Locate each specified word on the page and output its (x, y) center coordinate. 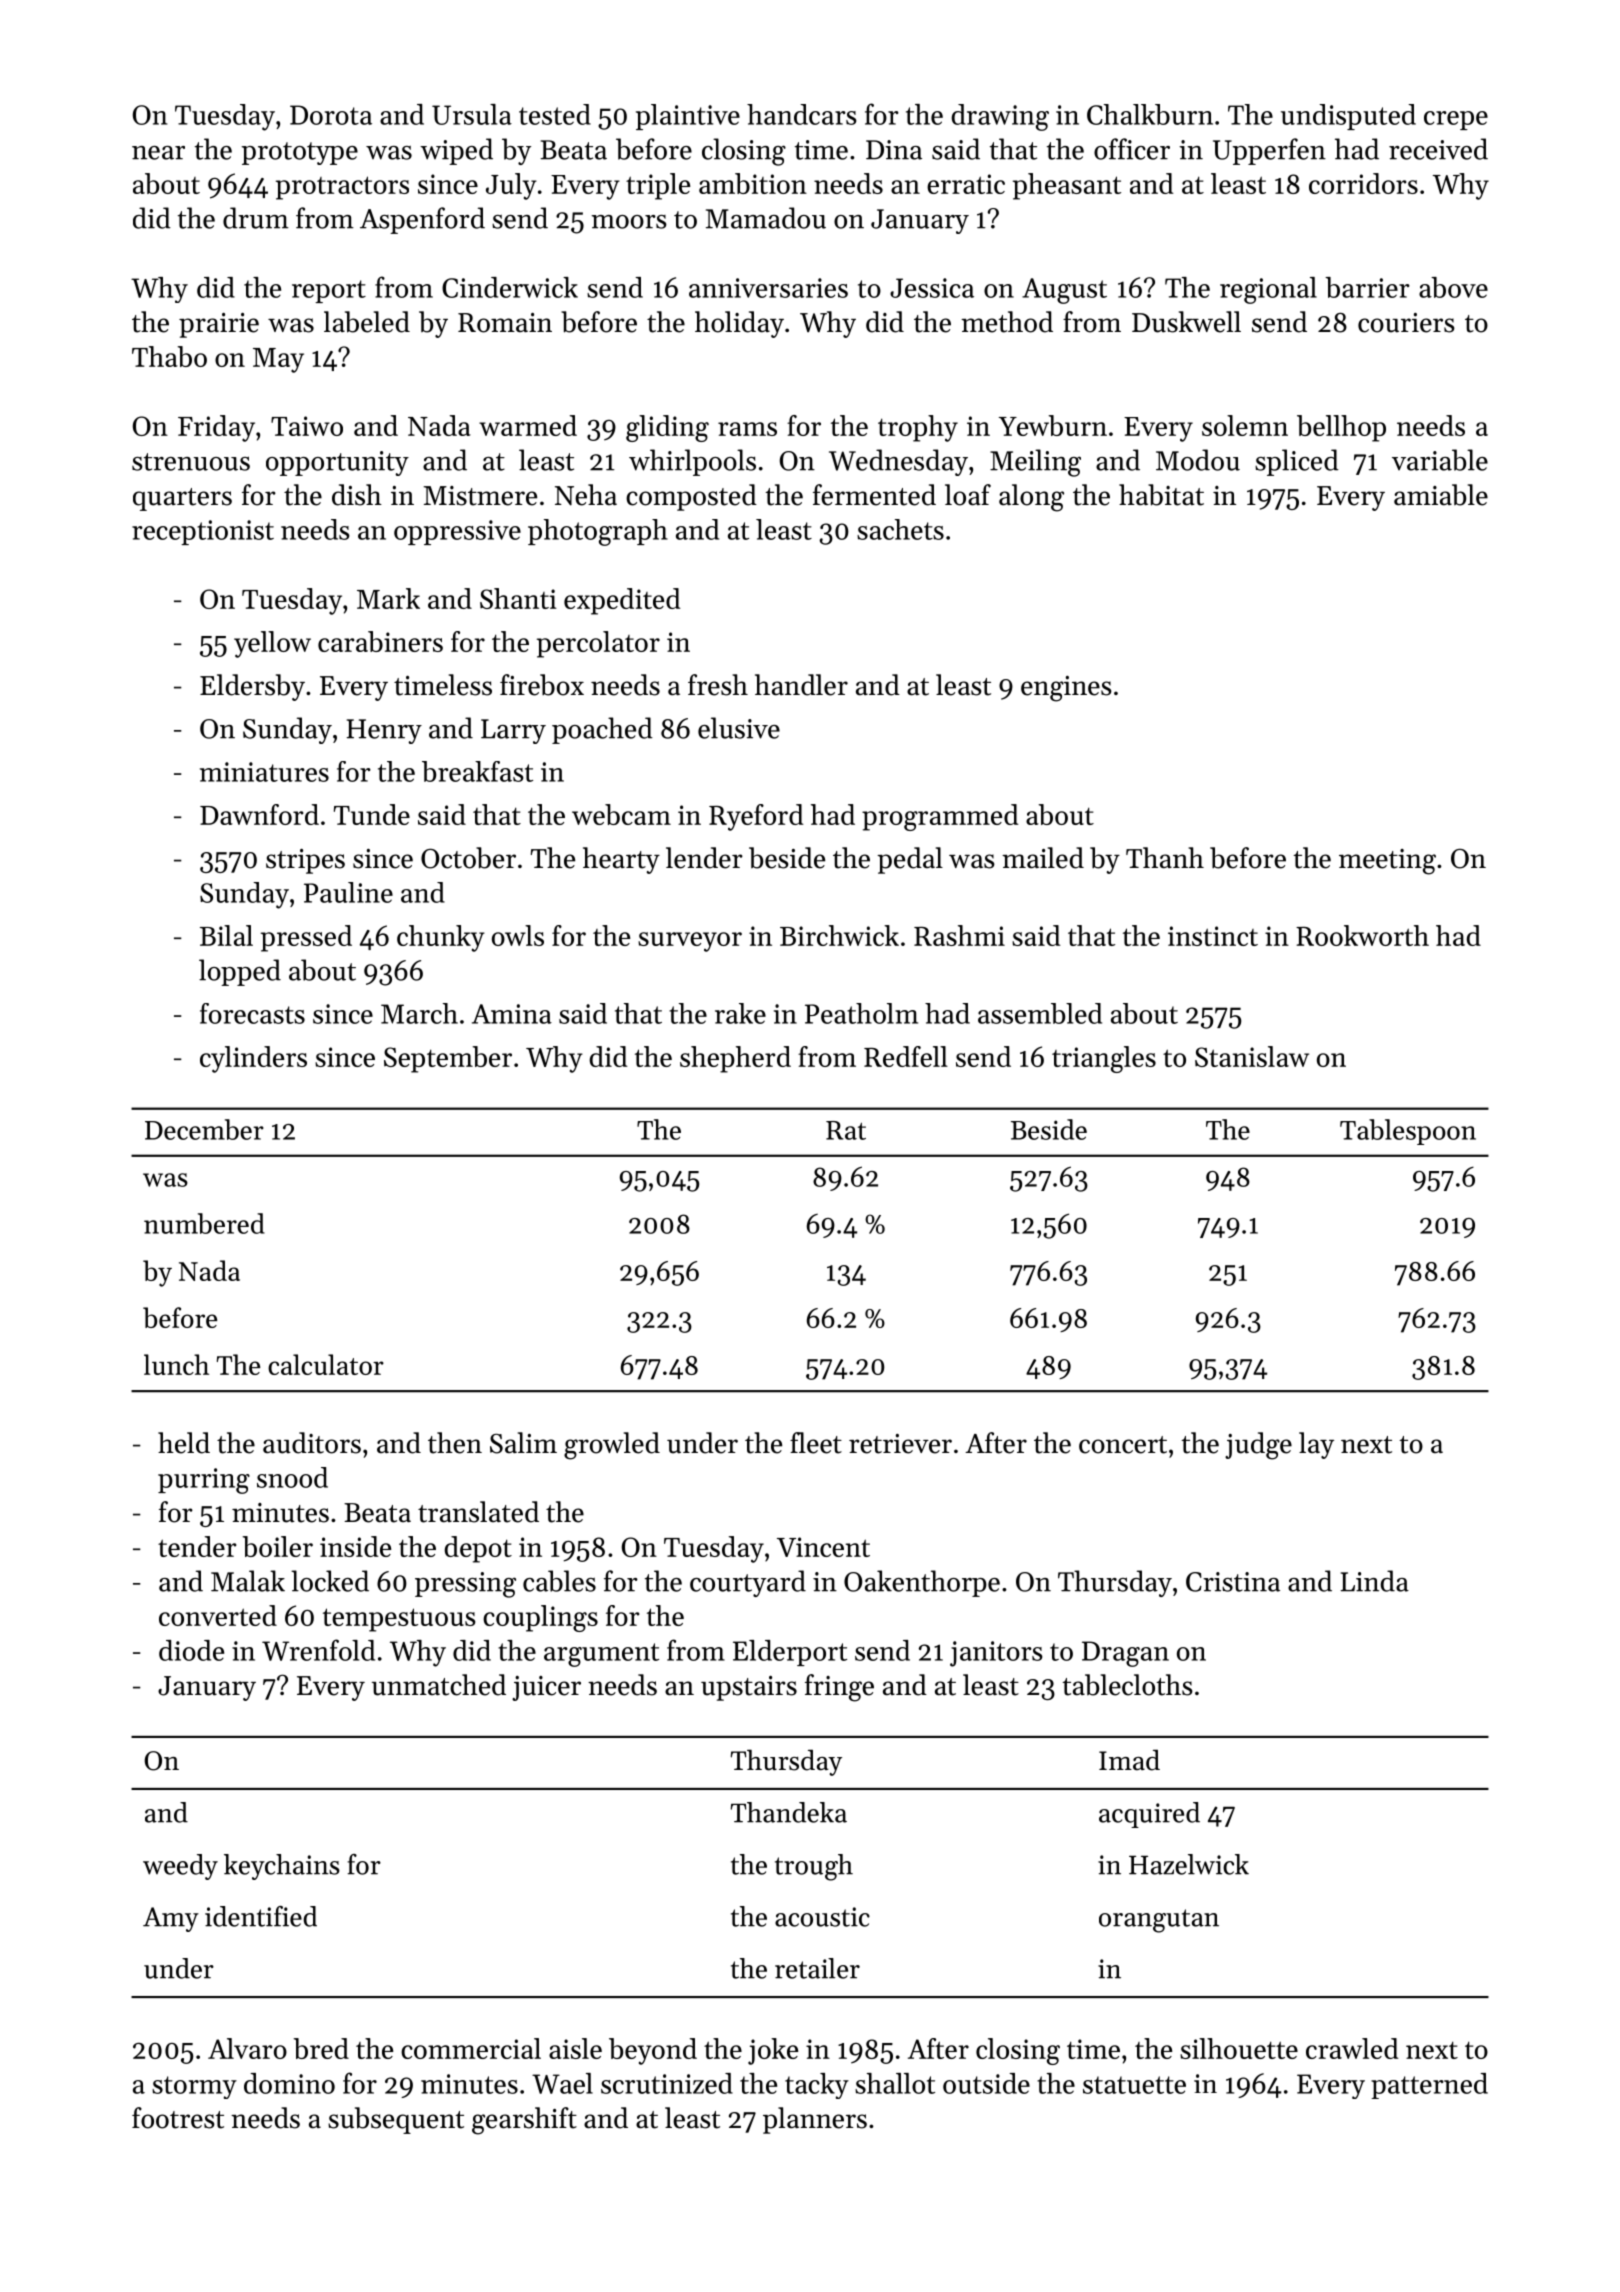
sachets (900, 529)
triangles (1104, 1059)
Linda (1375, 1581)
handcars (802, 114)
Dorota (331, 115)
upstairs (749, 1688)
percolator (598, 644)
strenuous (191, 462)
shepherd (735, 1059)
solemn (1245, 425)
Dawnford (259, 814)
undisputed (1348, 117)
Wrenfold (318, 1650)
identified (261, 1916)
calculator (326, 1364)
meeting (1387, 862)
